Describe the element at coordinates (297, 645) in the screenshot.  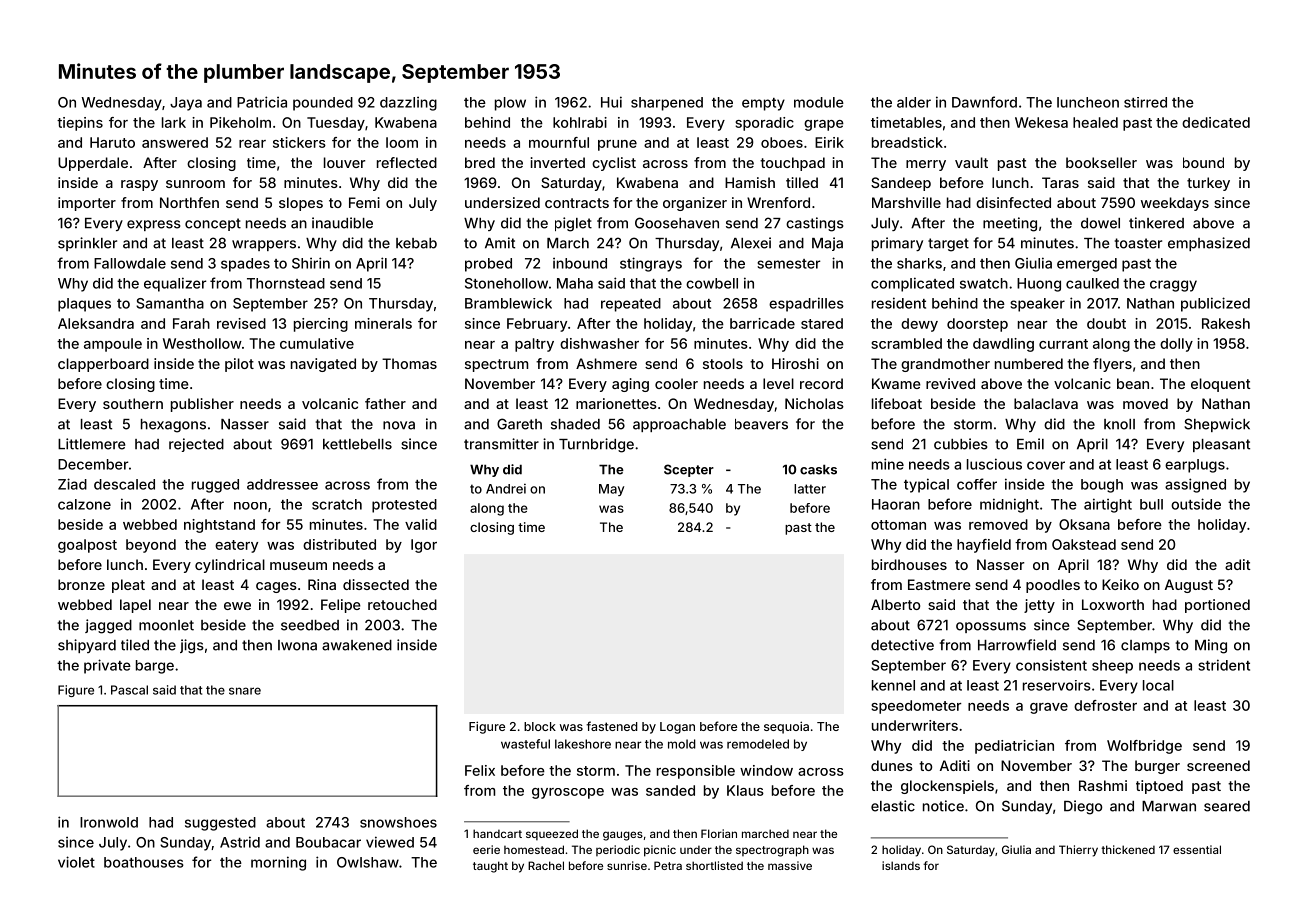
I see `Iwona` at that location.
